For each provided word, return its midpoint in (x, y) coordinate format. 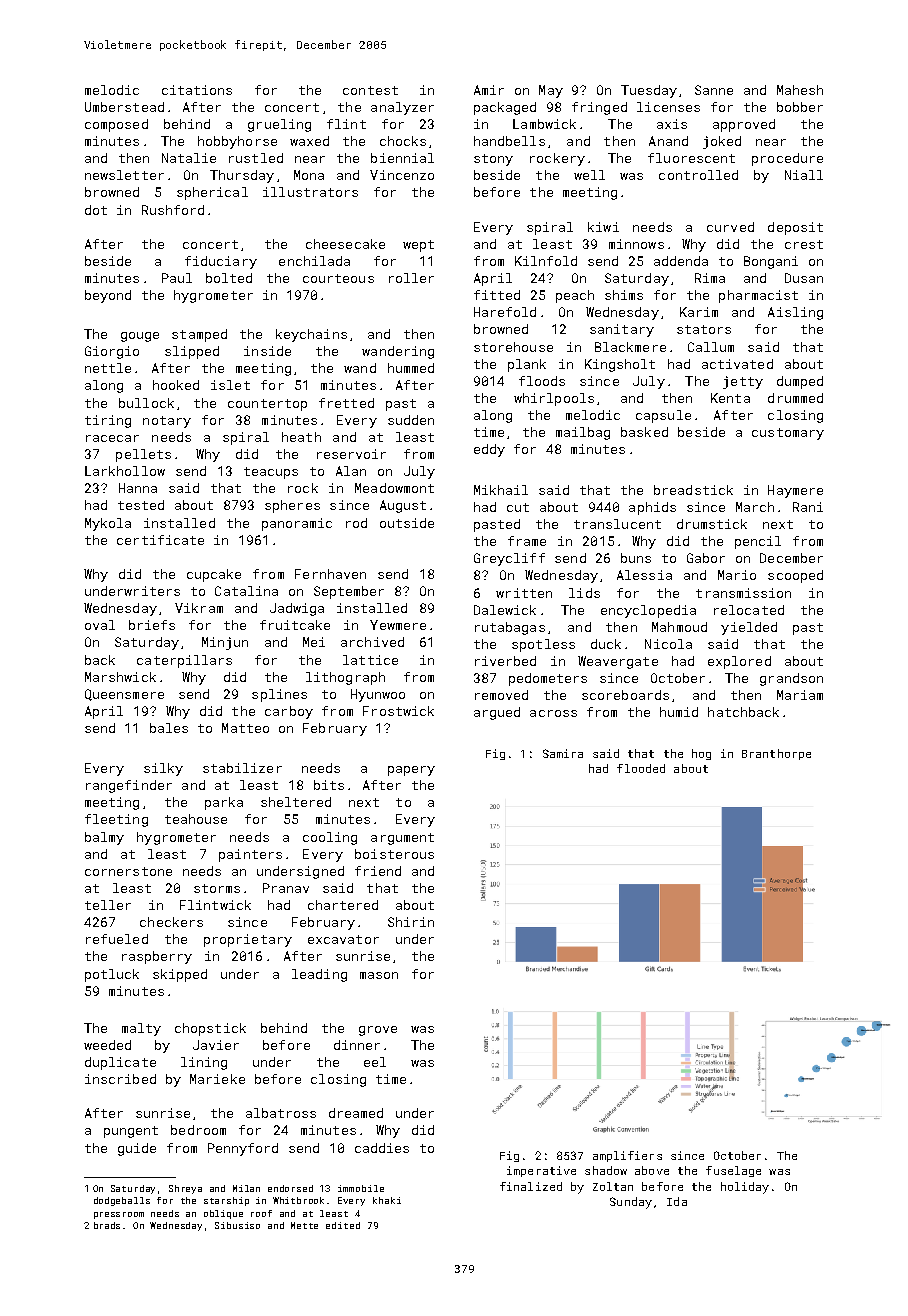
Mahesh (800, 90)
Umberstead (124, 107)
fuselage (733, 1171)
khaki (387, 1200)
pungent (131, 1132)
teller (108, 905)
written (524, 593)
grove (378, 1031)
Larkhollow (125, 471)
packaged (505, 108)
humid (679, 712)
